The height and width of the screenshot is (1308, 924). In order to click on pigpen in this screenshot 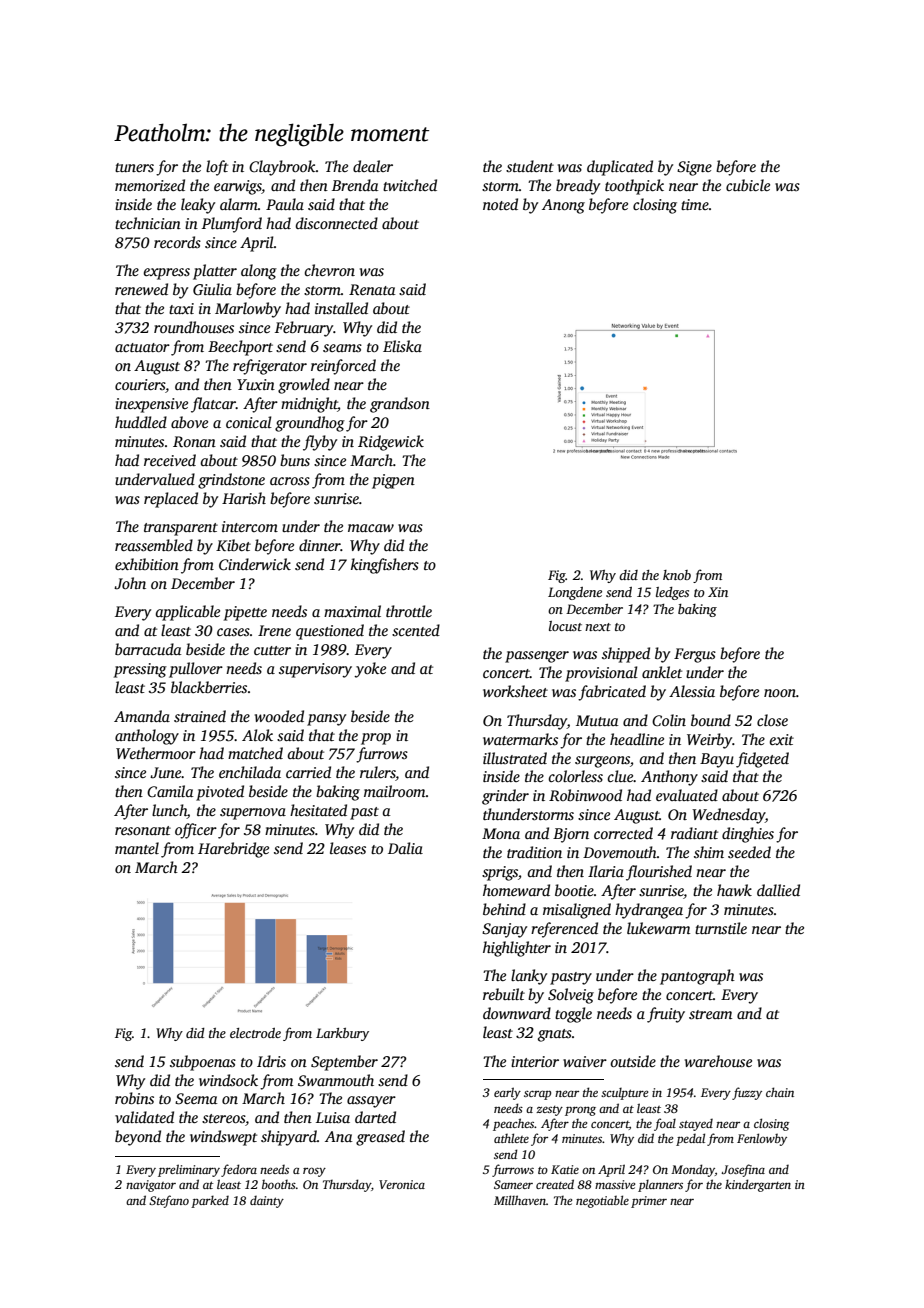, I will do `click(393, 481)`.
